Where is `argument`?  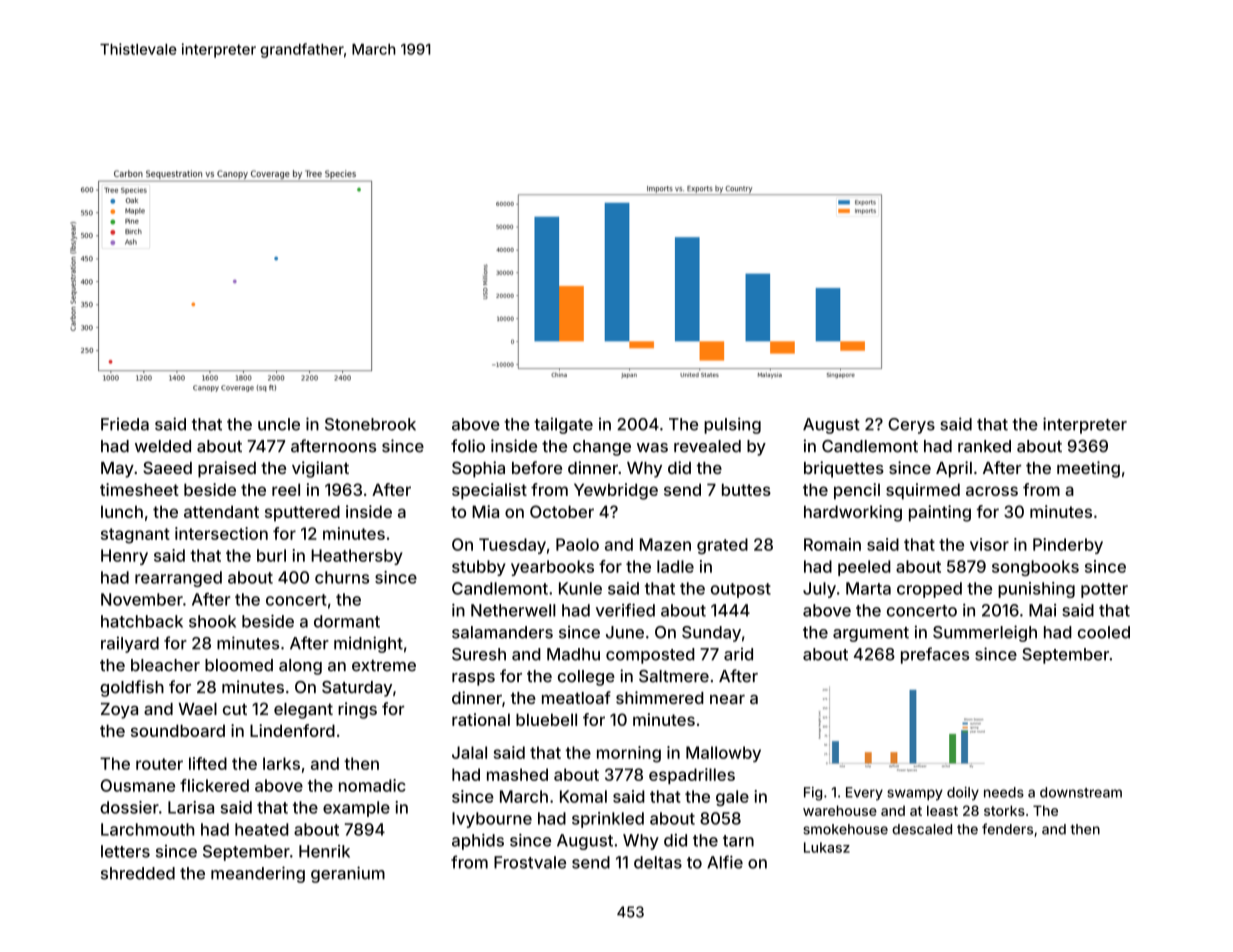 argument is located at coordinates (871, 634).
